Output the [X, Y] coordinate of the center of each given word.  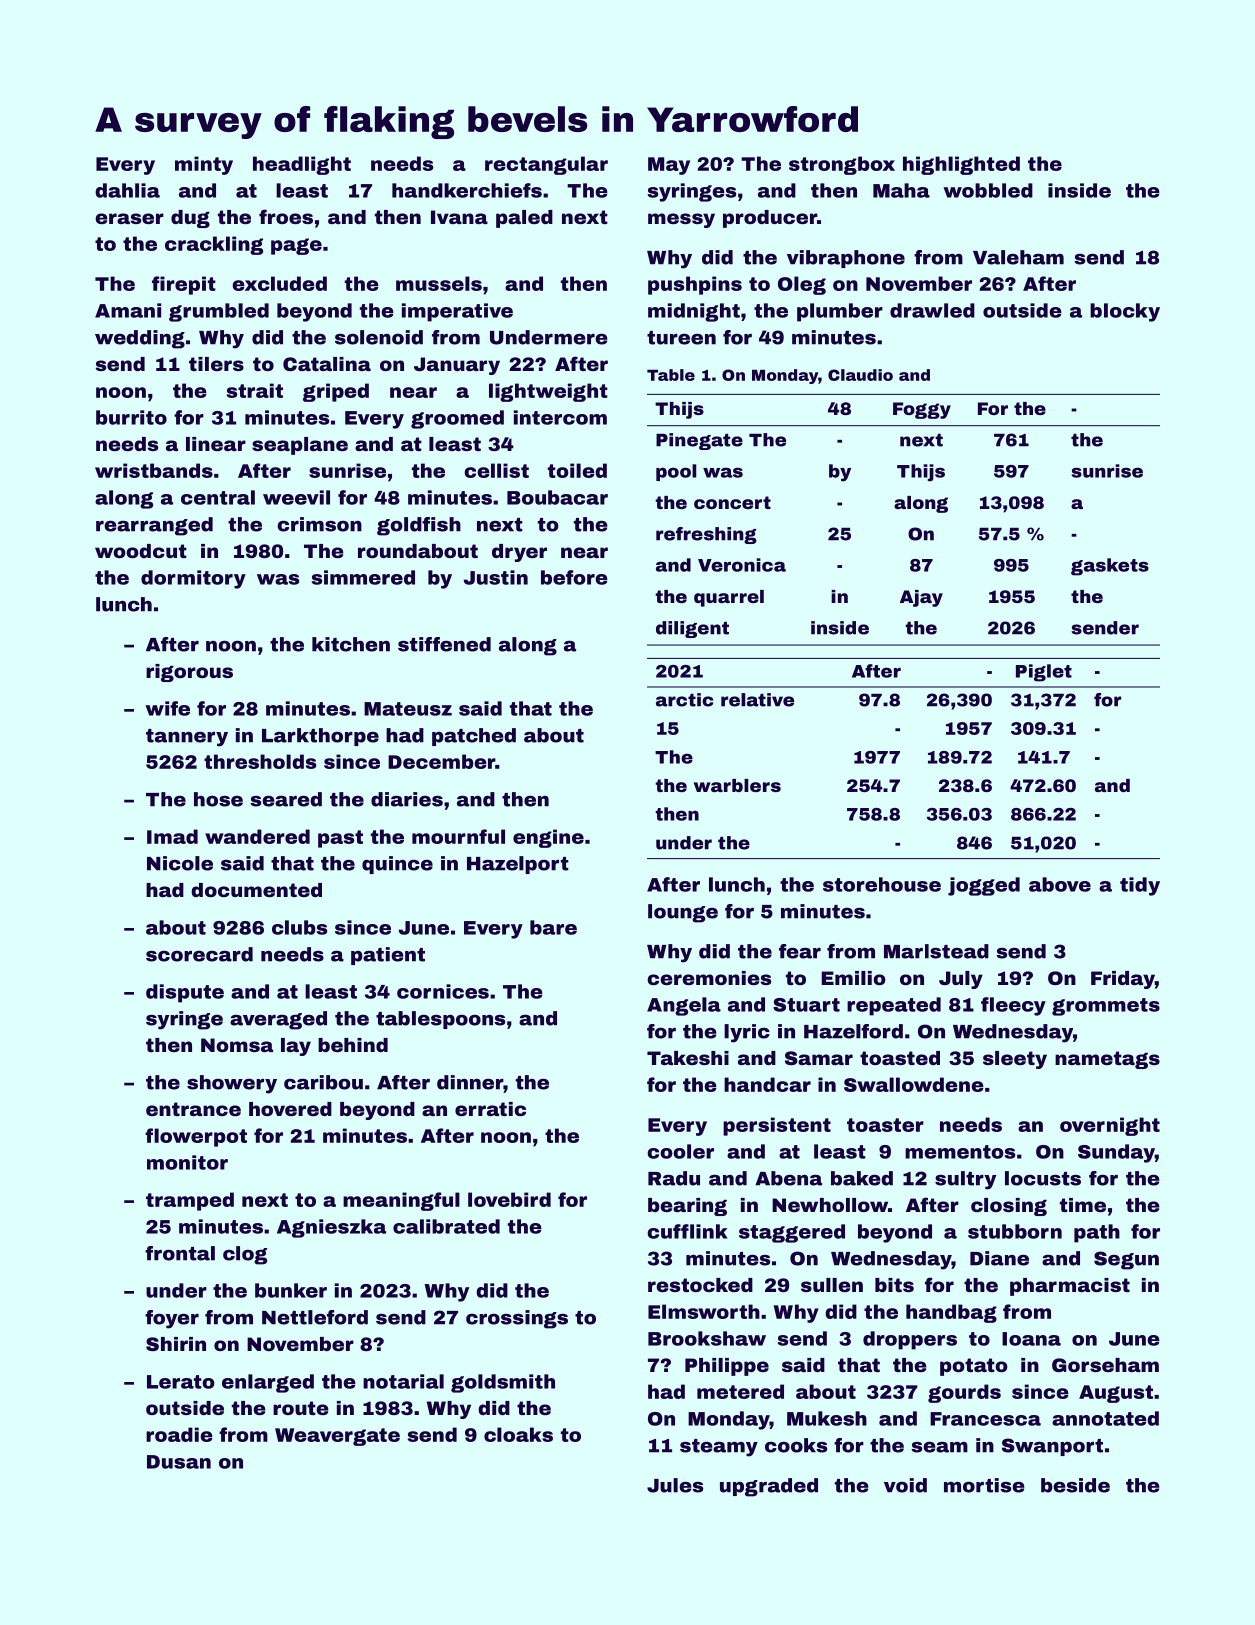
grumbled [219, 312]
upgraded [769, 1487]
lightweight [548, 392]
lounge [683, 913]
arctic [684, 700]
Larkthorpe [320, 737]
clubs [299, 927]
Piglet [1044, 673]
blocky [1125, 312]
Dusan [179, 1462]
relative [757, 700]
